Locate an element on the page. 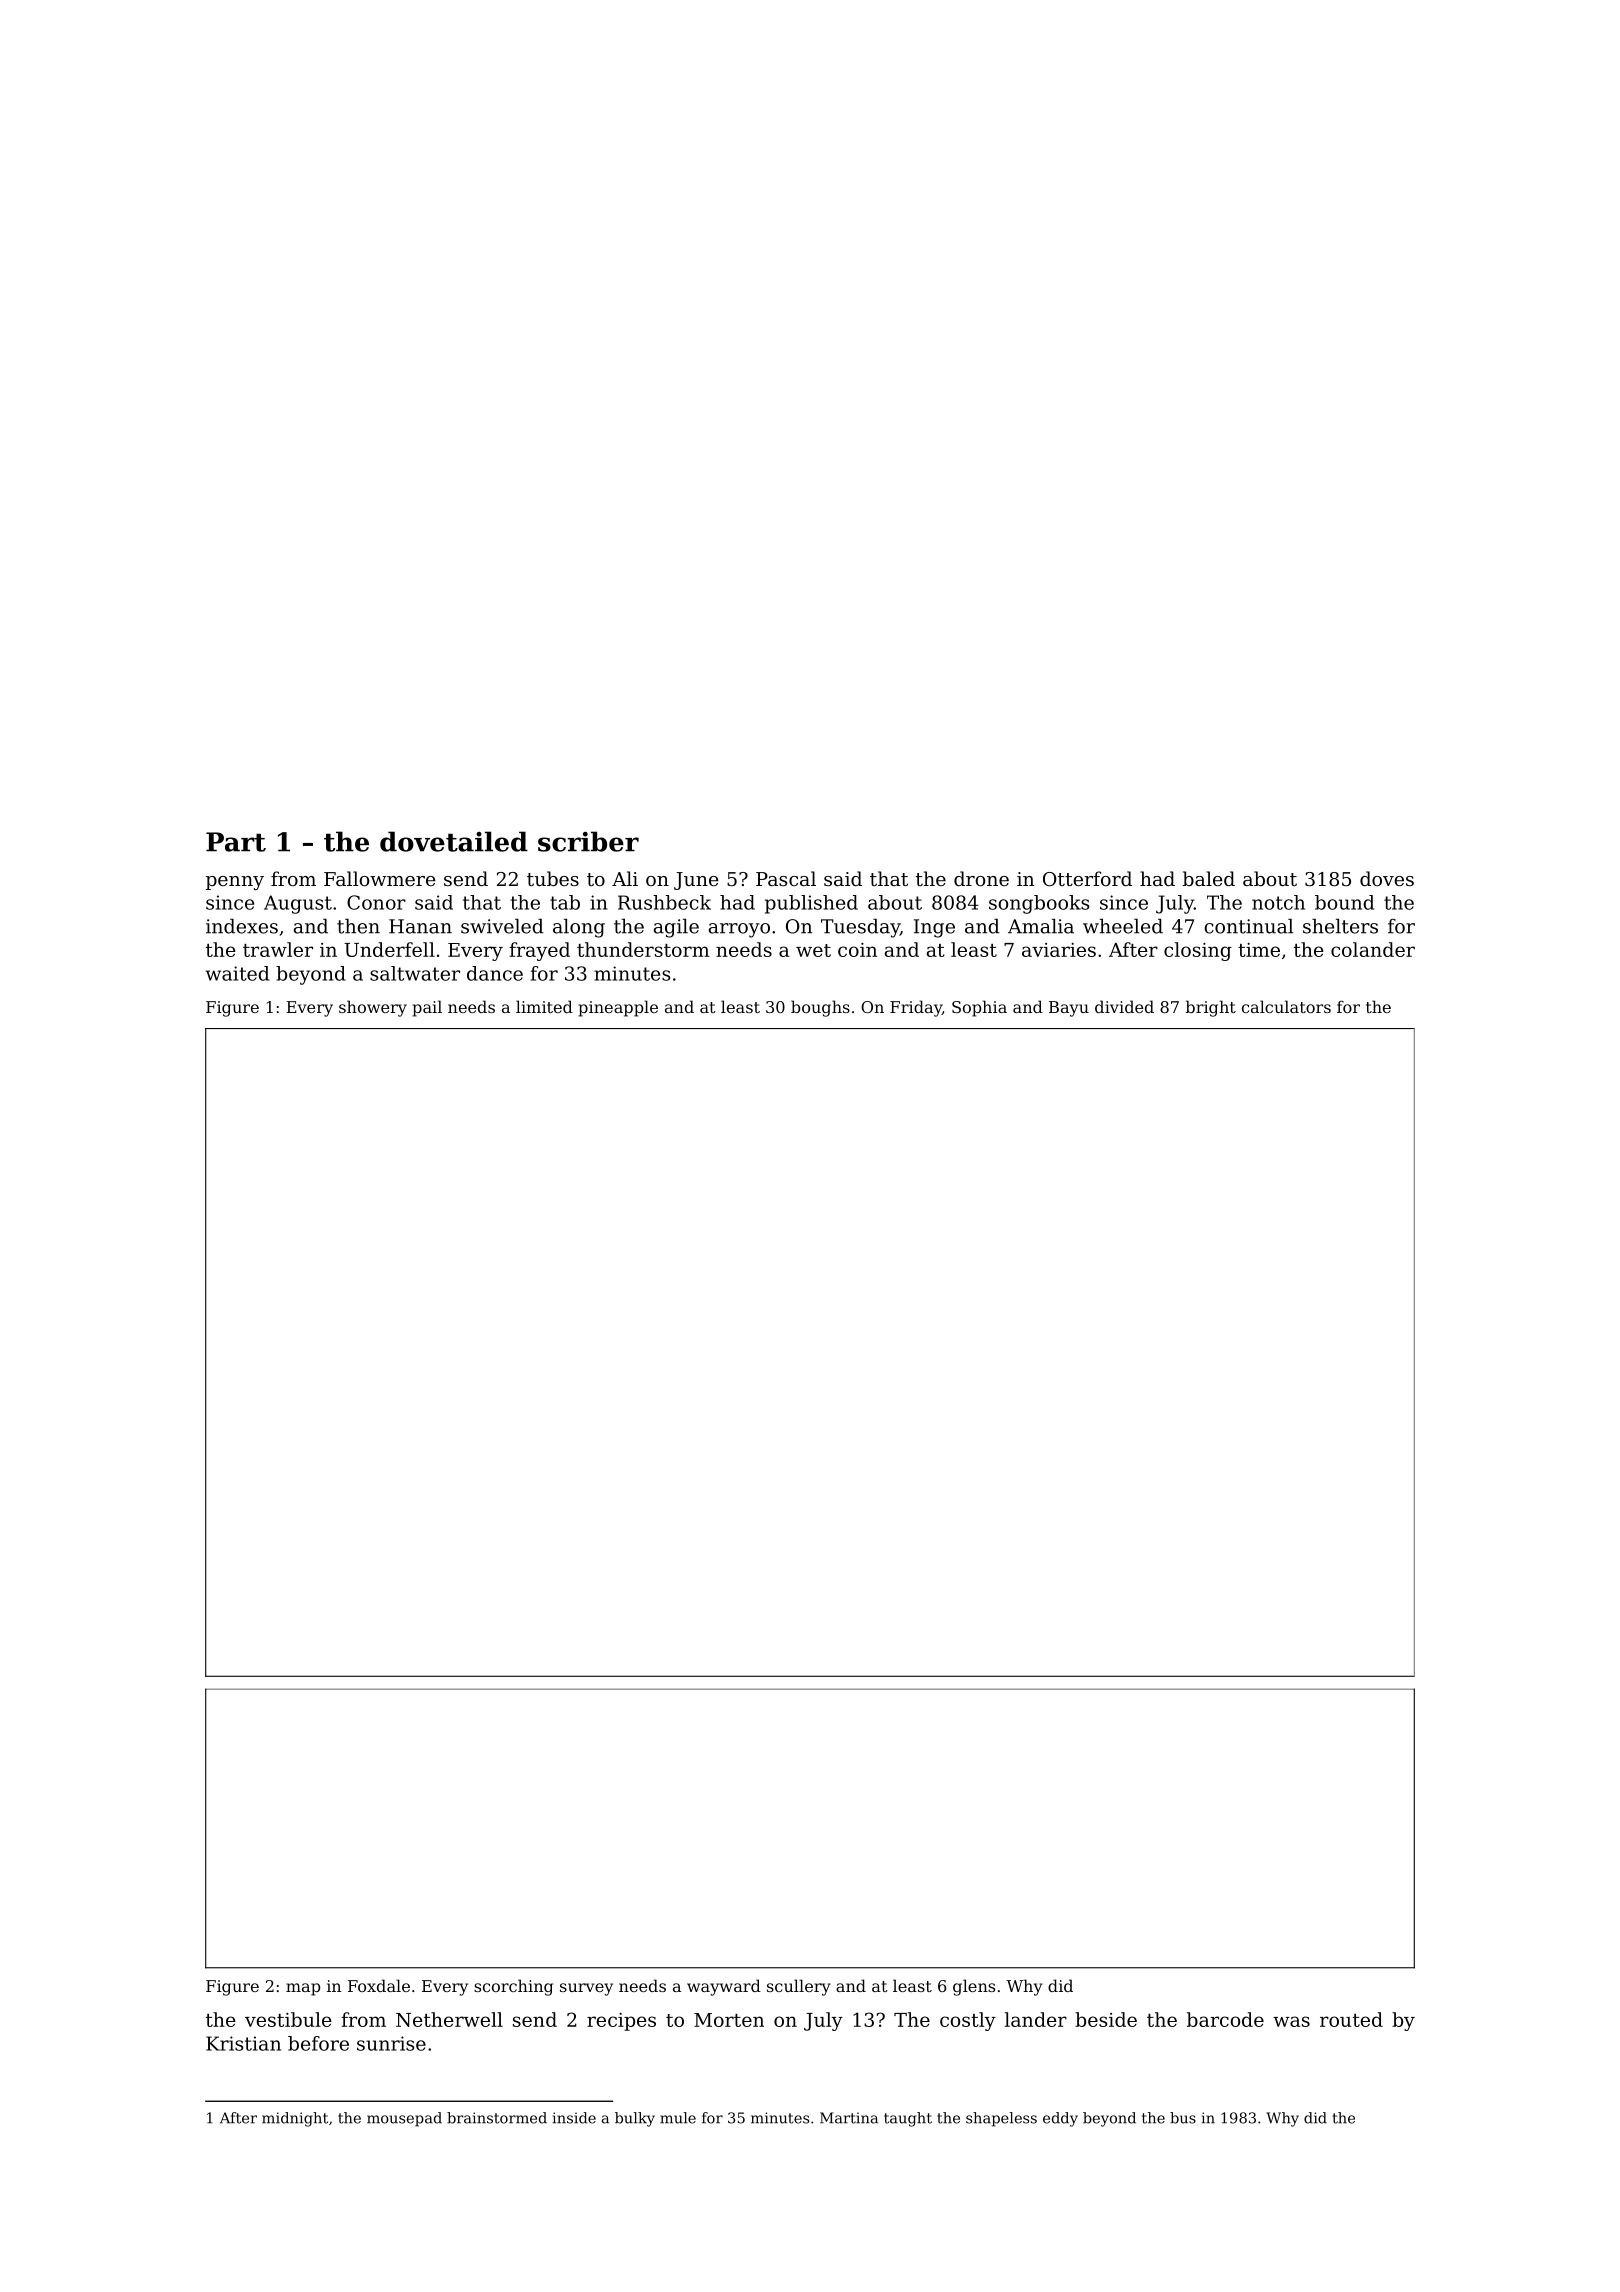 The height and width of the page is (2292, 1620). bright is located at coordinates (1211, 1008).
